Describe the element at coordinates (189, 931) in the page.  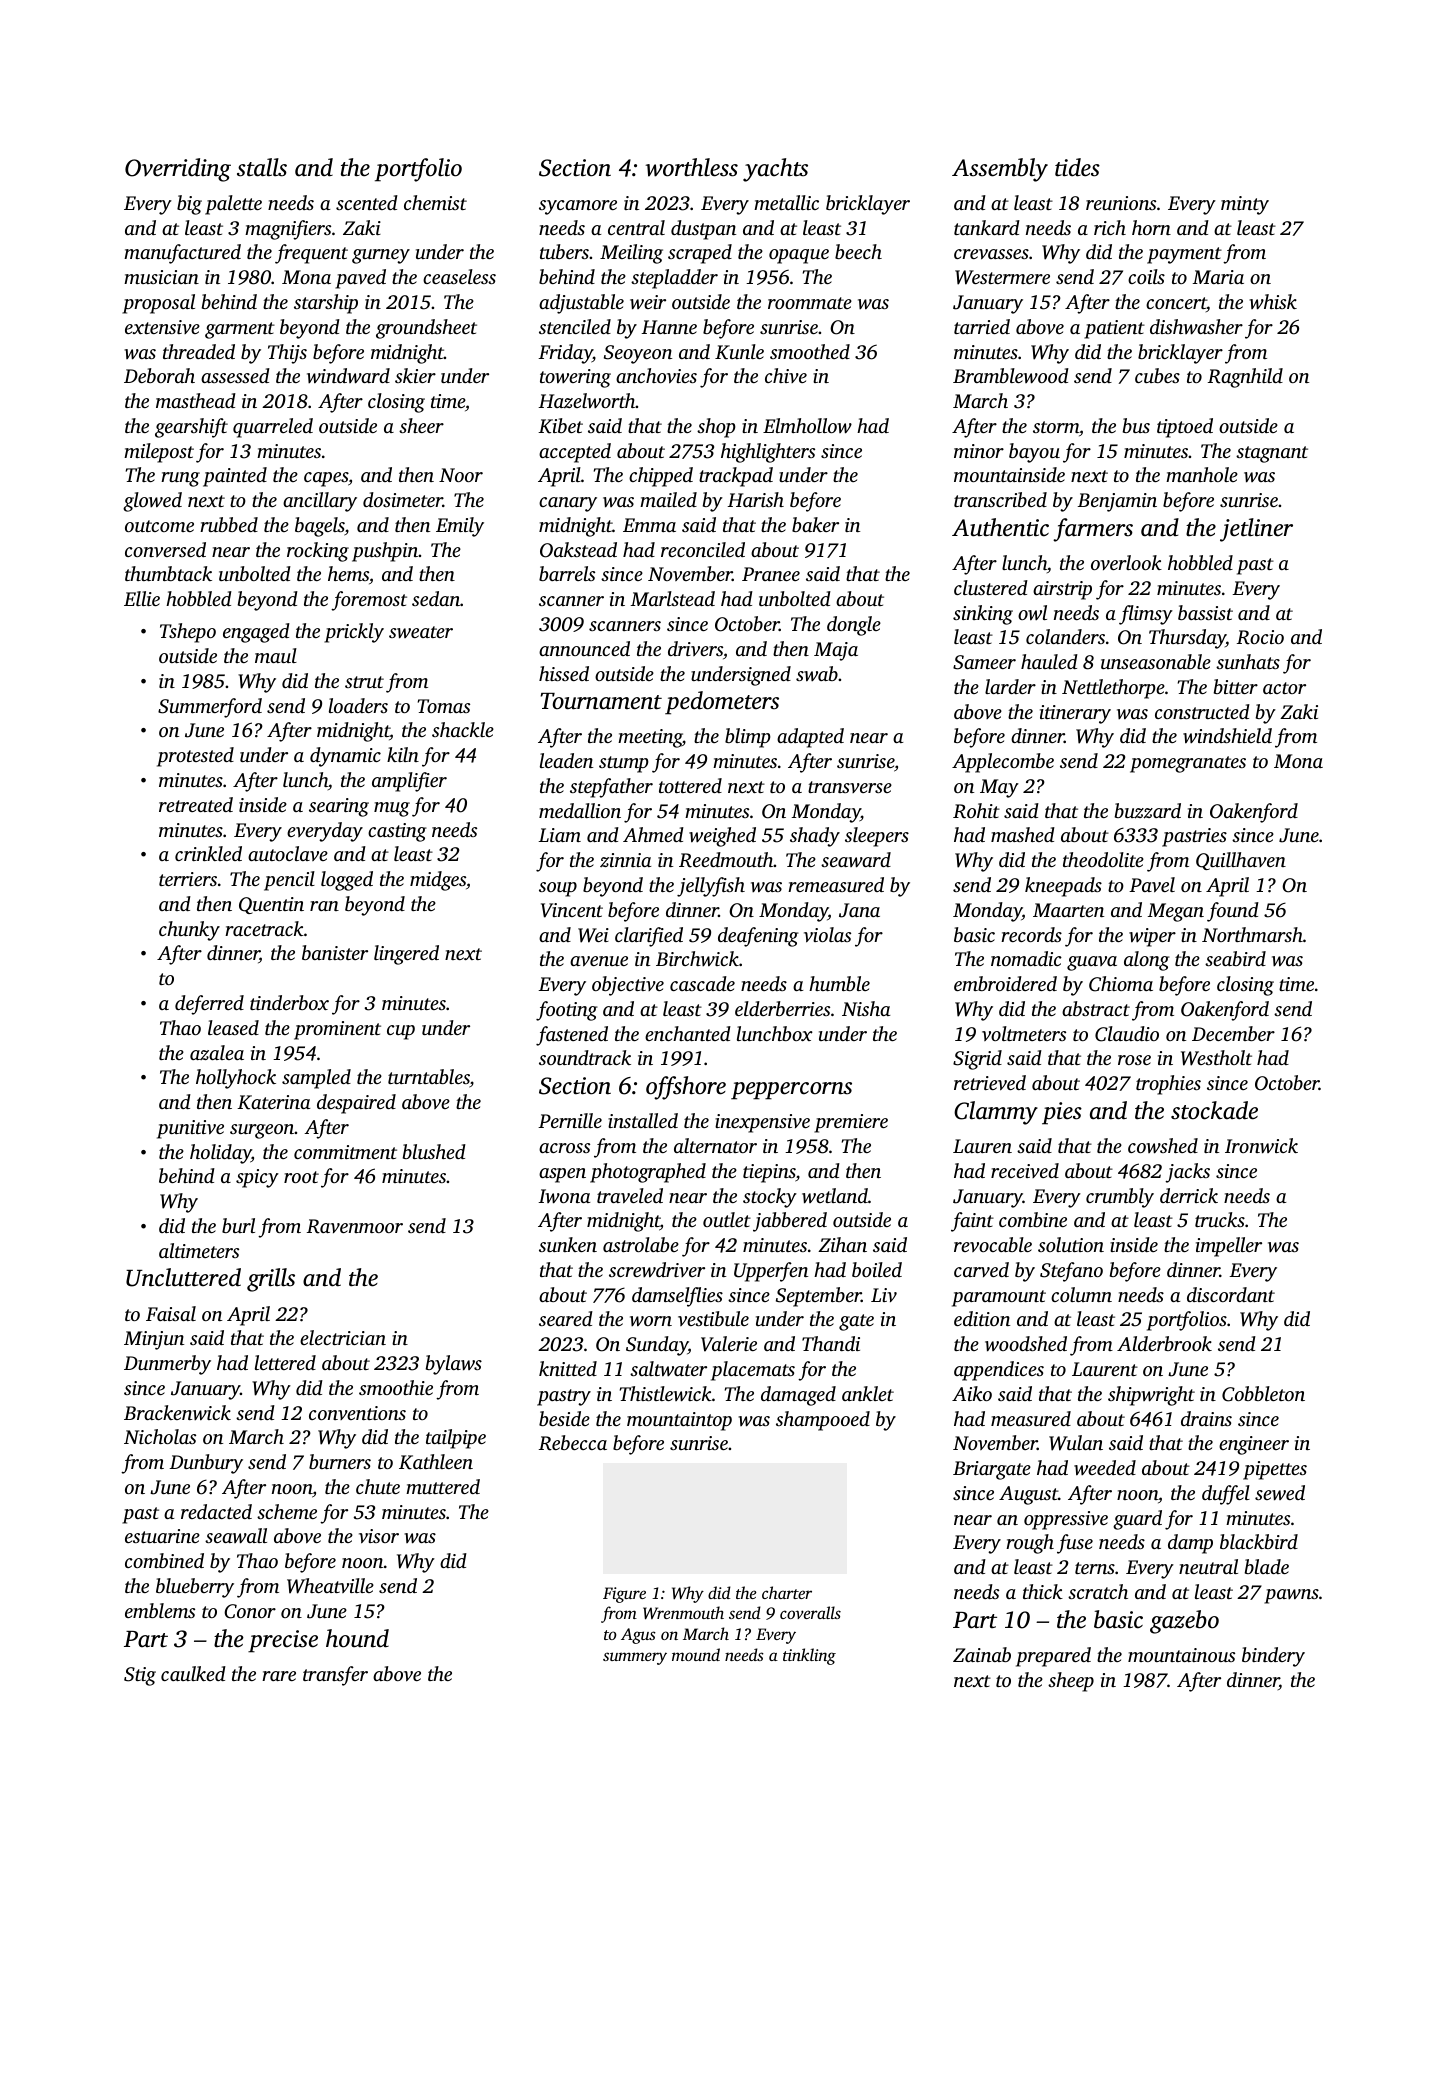
I see `chunky` at that location.
